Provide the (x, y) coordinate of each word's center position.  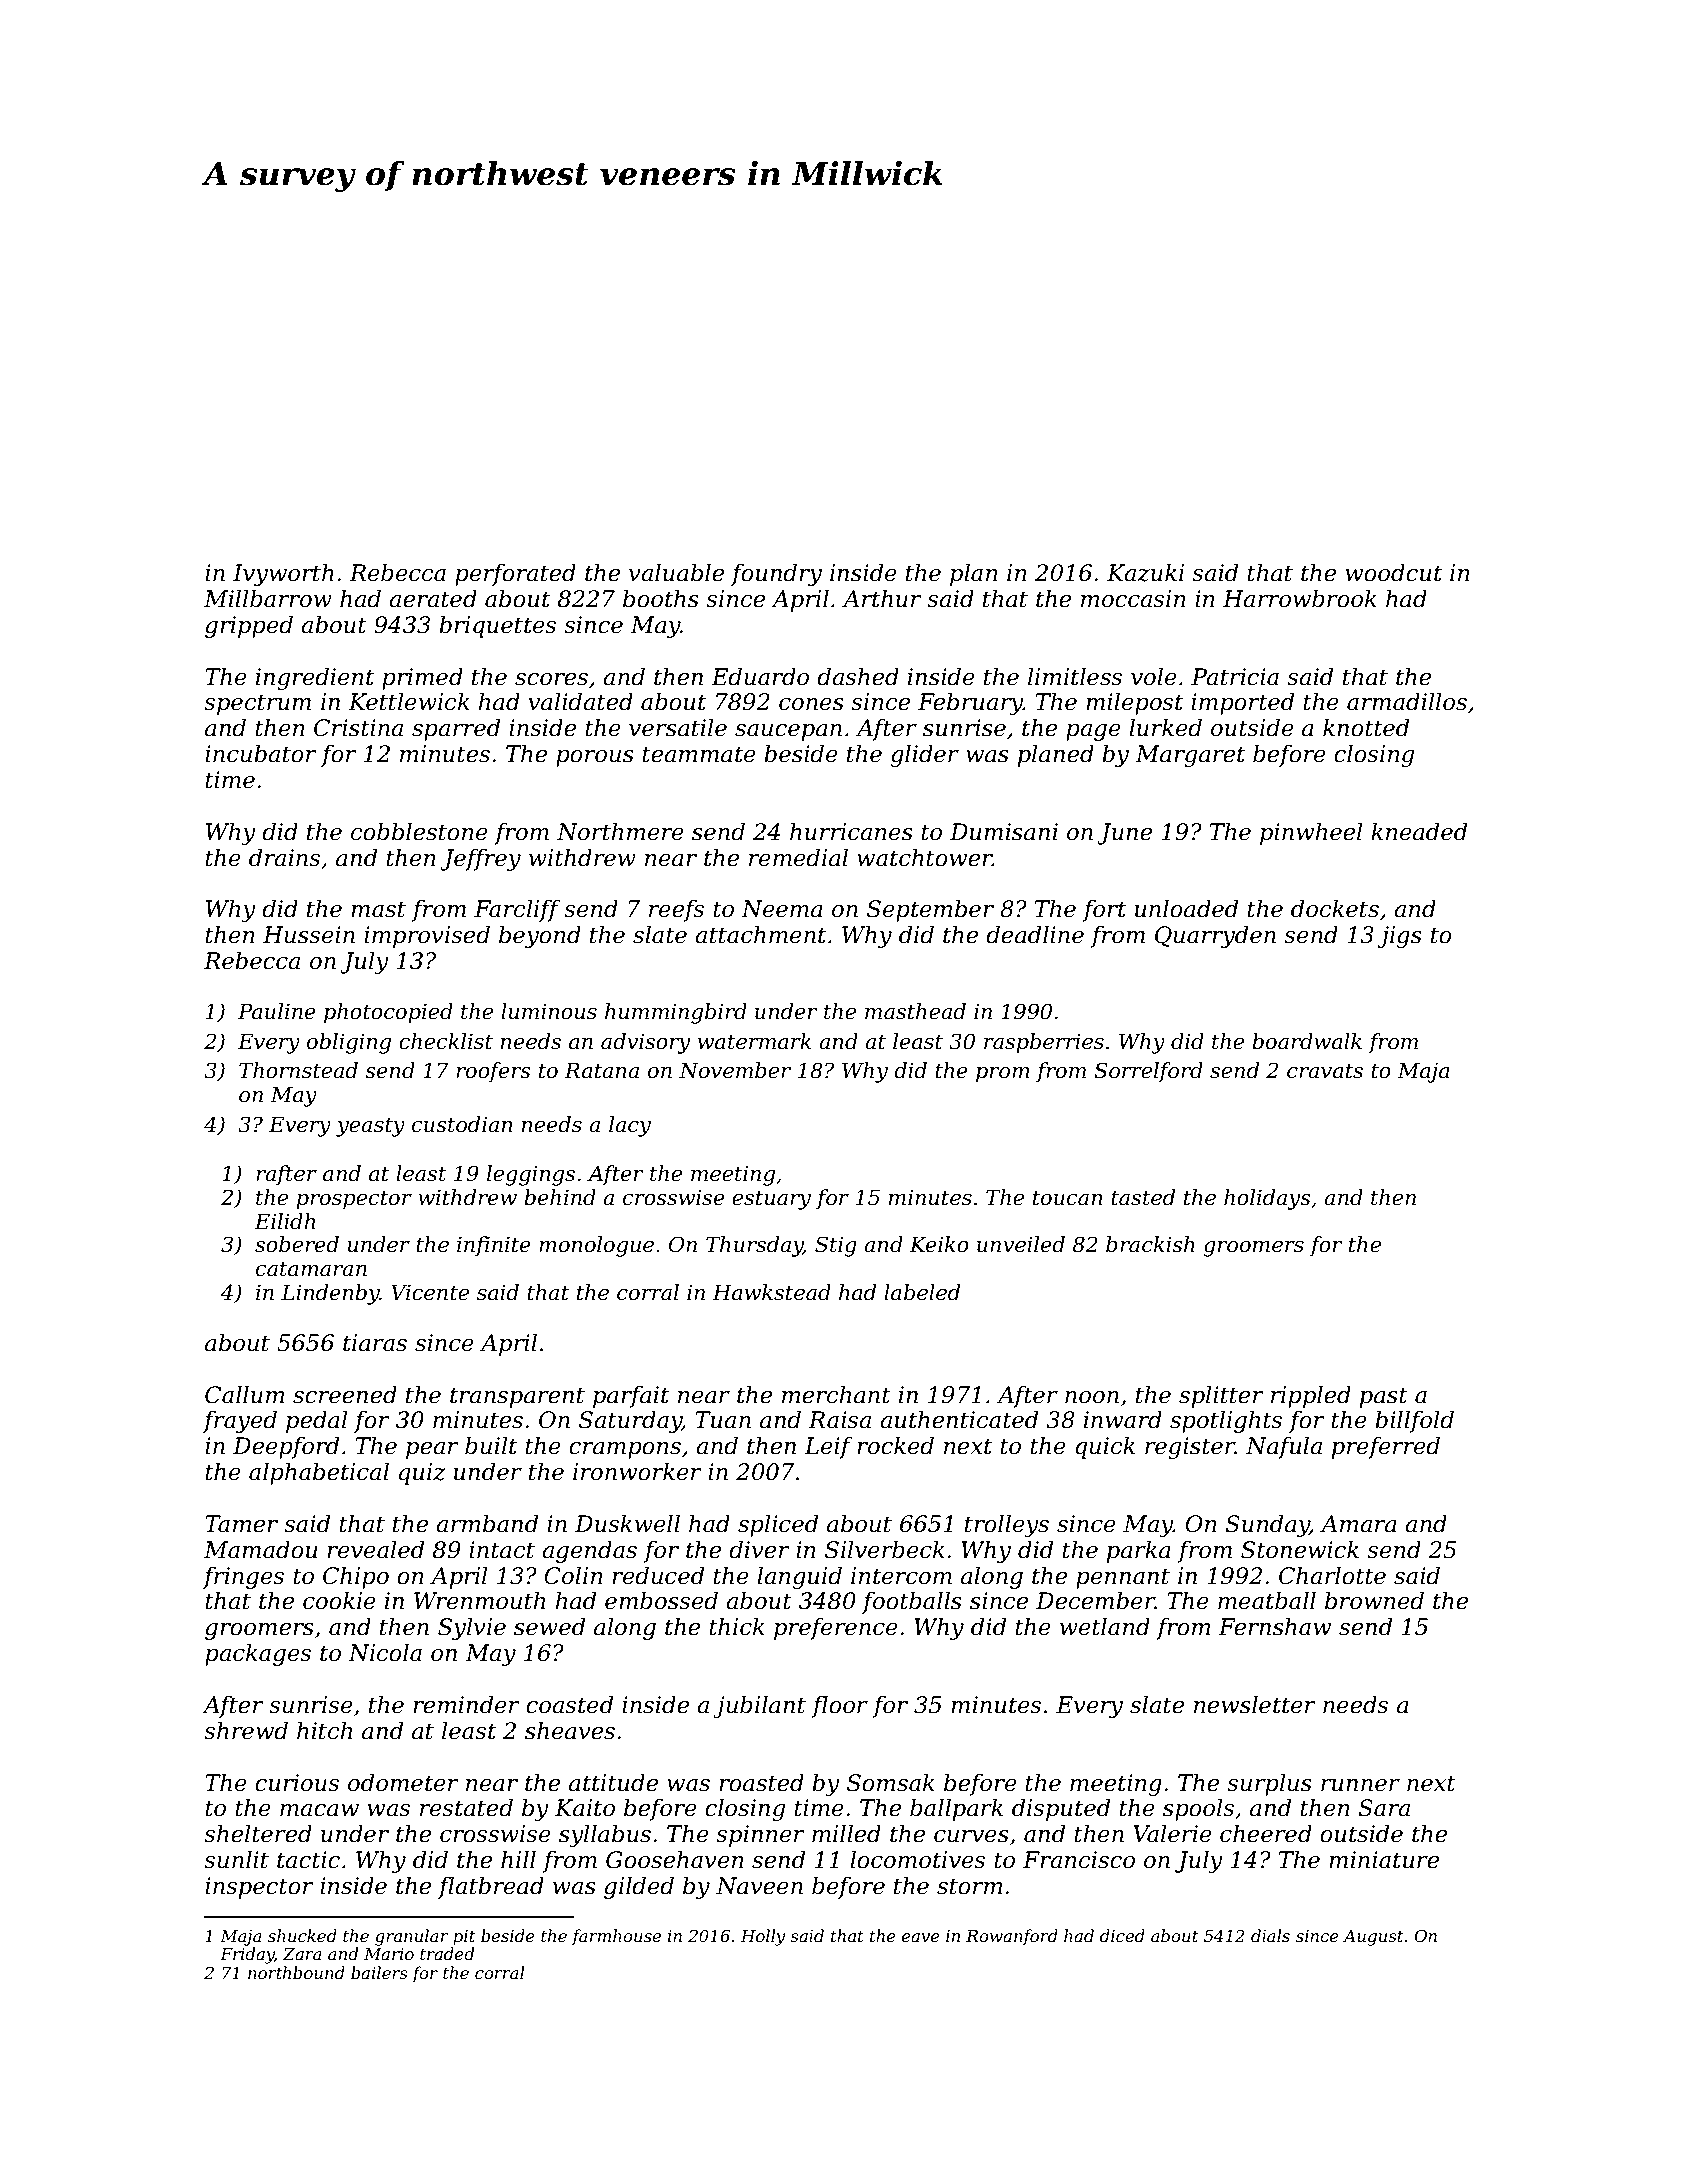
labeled (922, 1292)
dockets (1335, 908)
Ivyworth (283, 574)
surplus (1269, 1784)
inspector (259, 1888)
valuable (676, 572)
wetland (1105, 1626)
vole (1154, 676)
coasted (569, 1704)
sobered (297, 1244)
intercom (901, 1576)
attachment (760, 934)
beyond (540, 936)
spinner (760, 1836)
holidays (1267, 1199)
